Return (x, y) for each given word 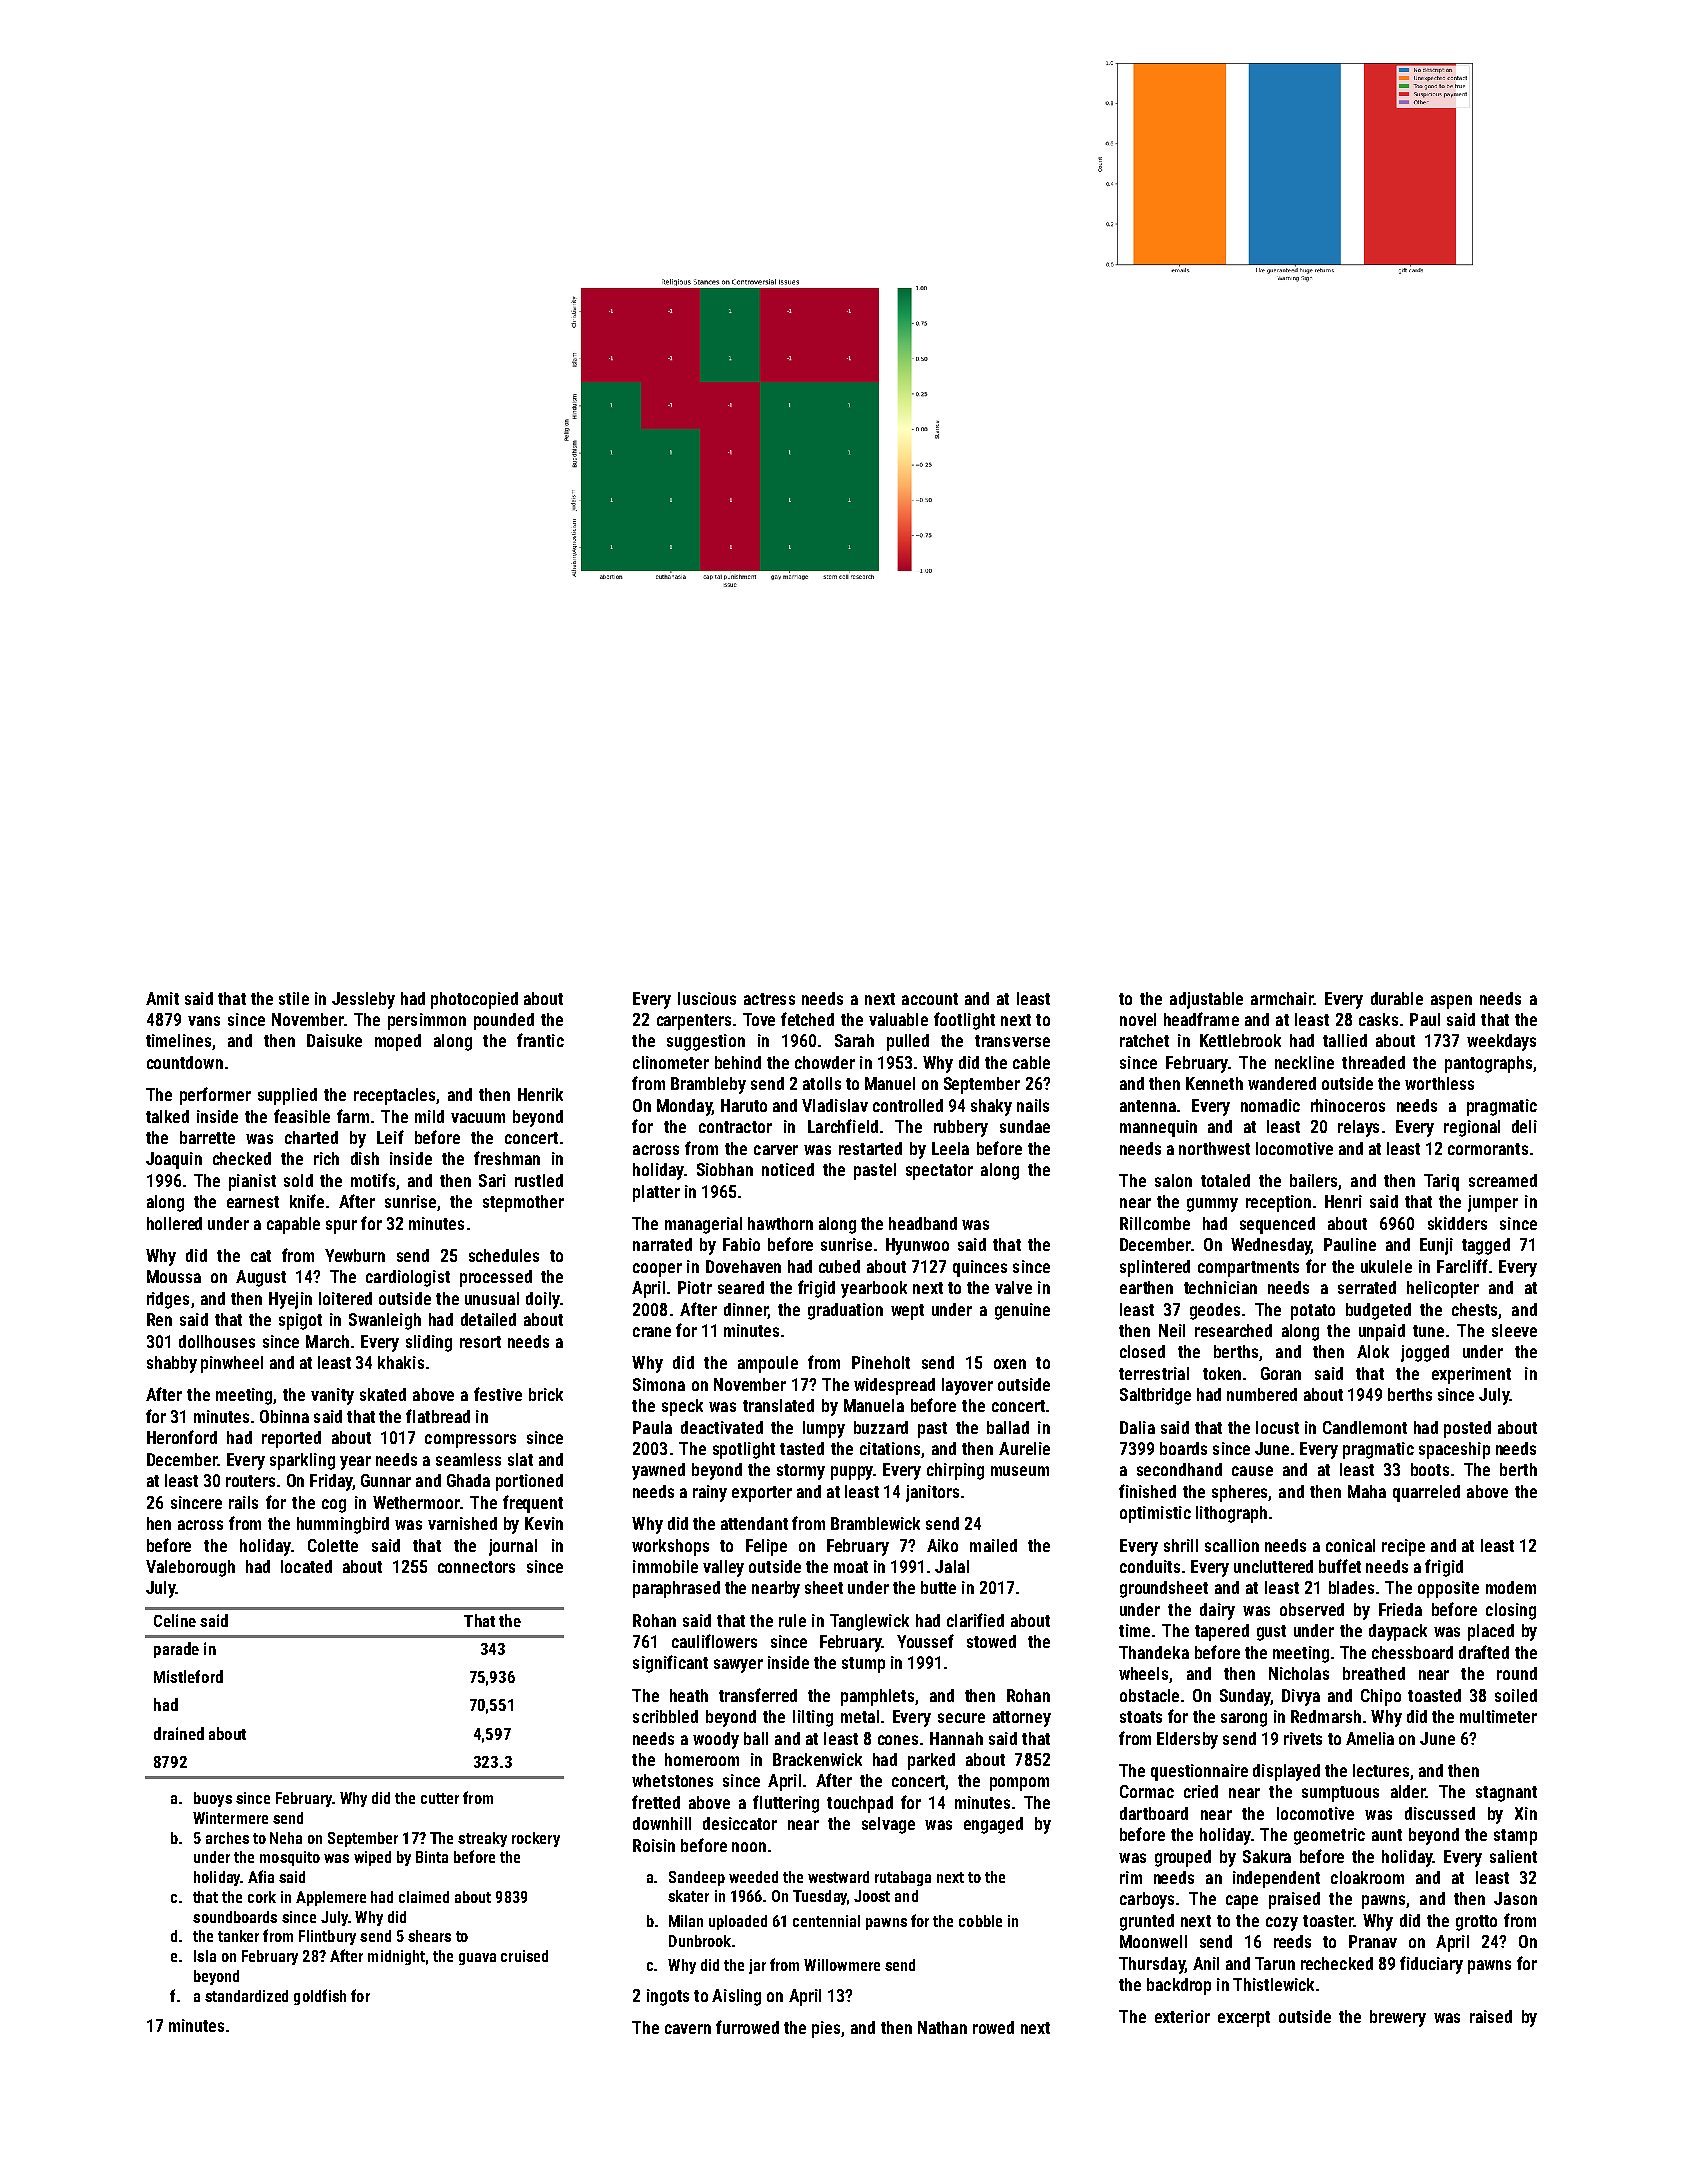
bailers (1313, 1180)
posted (1467, 1429)
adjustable (1206, 1000)
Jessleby (363, 1000)
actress (769, 999)
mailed (993, 1545)
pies (826, 2029)
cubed (839, 1266)
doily (543, 1300)
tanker (238, 1936)
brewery (1398, 2018)
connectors (476, 1567)
